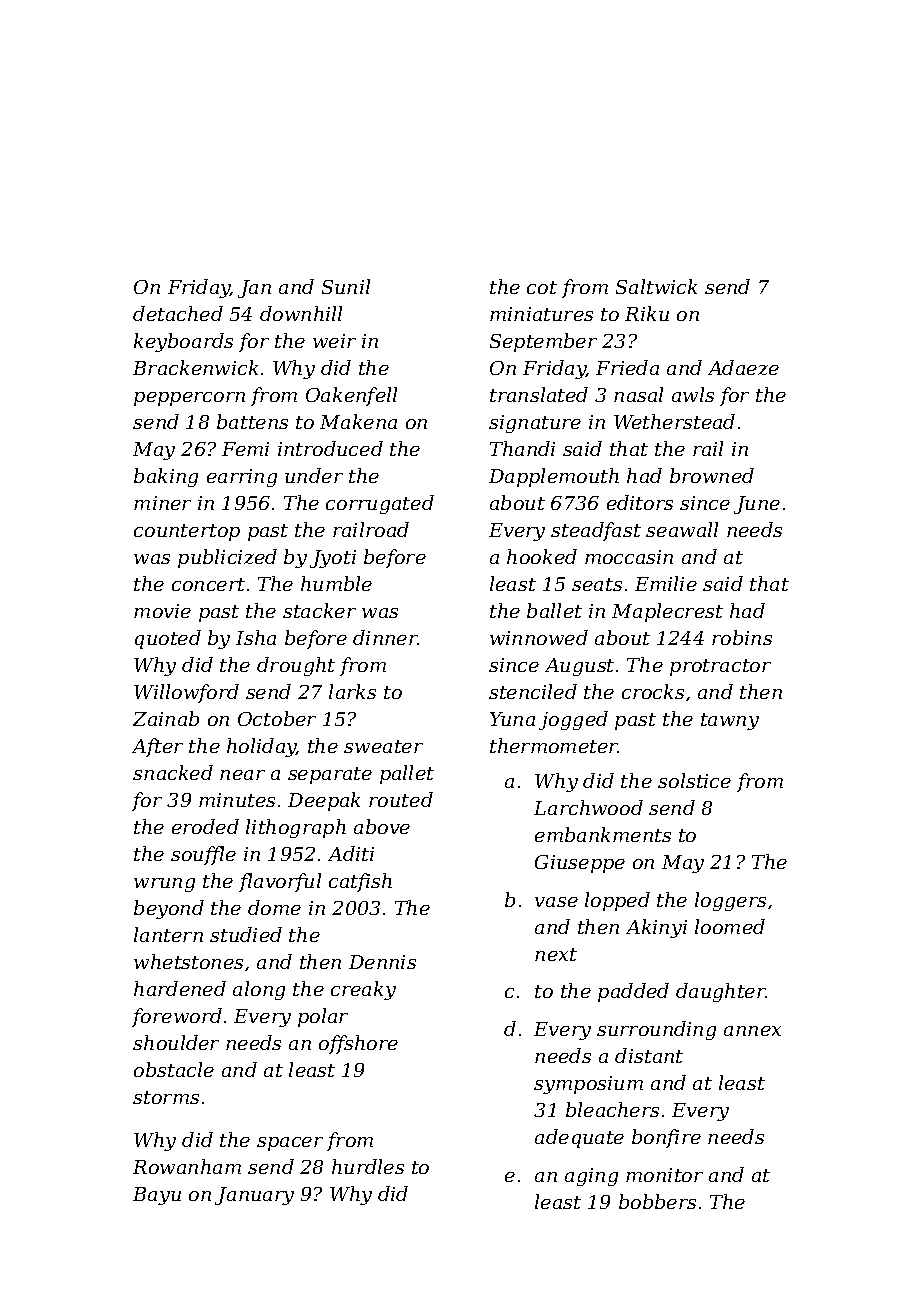 The height and width of the screenshot is (1311, 924). What do you see at coordinates (168, 934) in the screenshot?
I see `lantern` at bounding box center [168, 934].
